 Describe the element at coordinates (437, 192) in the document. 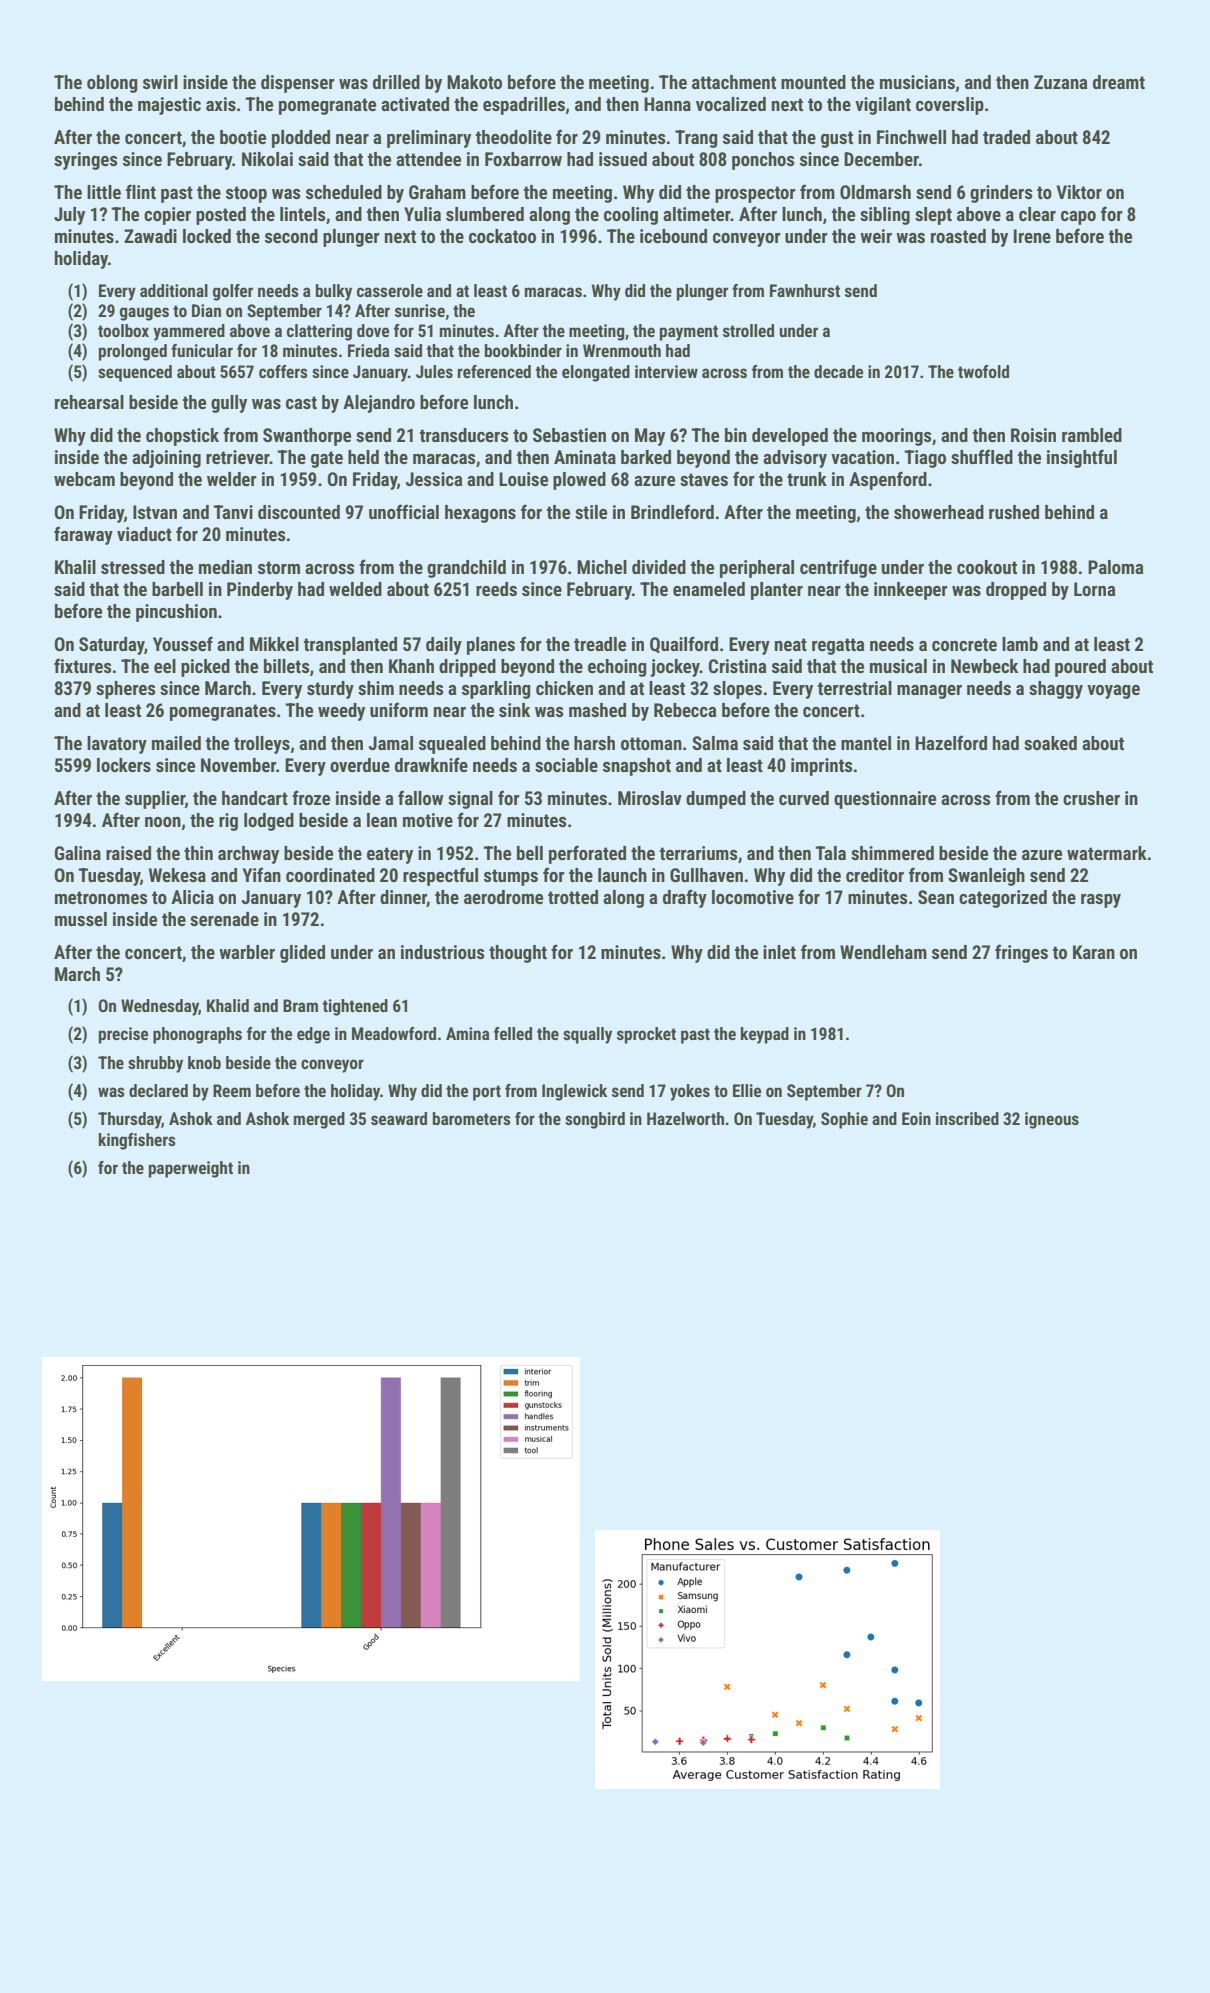

I see `Graham` at that location.
